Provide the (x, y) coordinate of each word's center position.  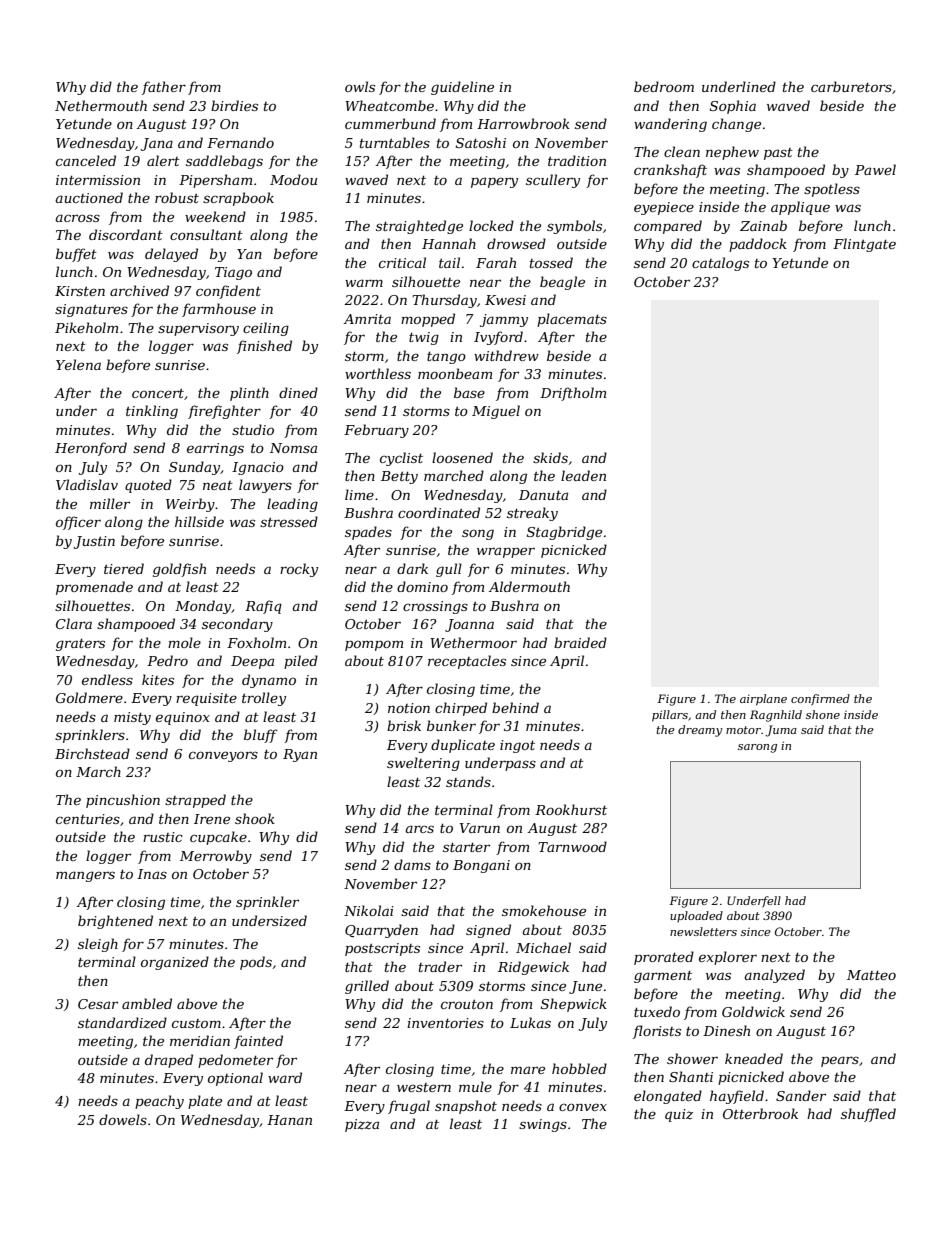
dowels (123, 1119)
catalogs (720, 264)
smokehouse (544, 910)
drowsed (516, 243)
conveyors (223, 756)
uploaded (696, 916)
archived (139, 290)
